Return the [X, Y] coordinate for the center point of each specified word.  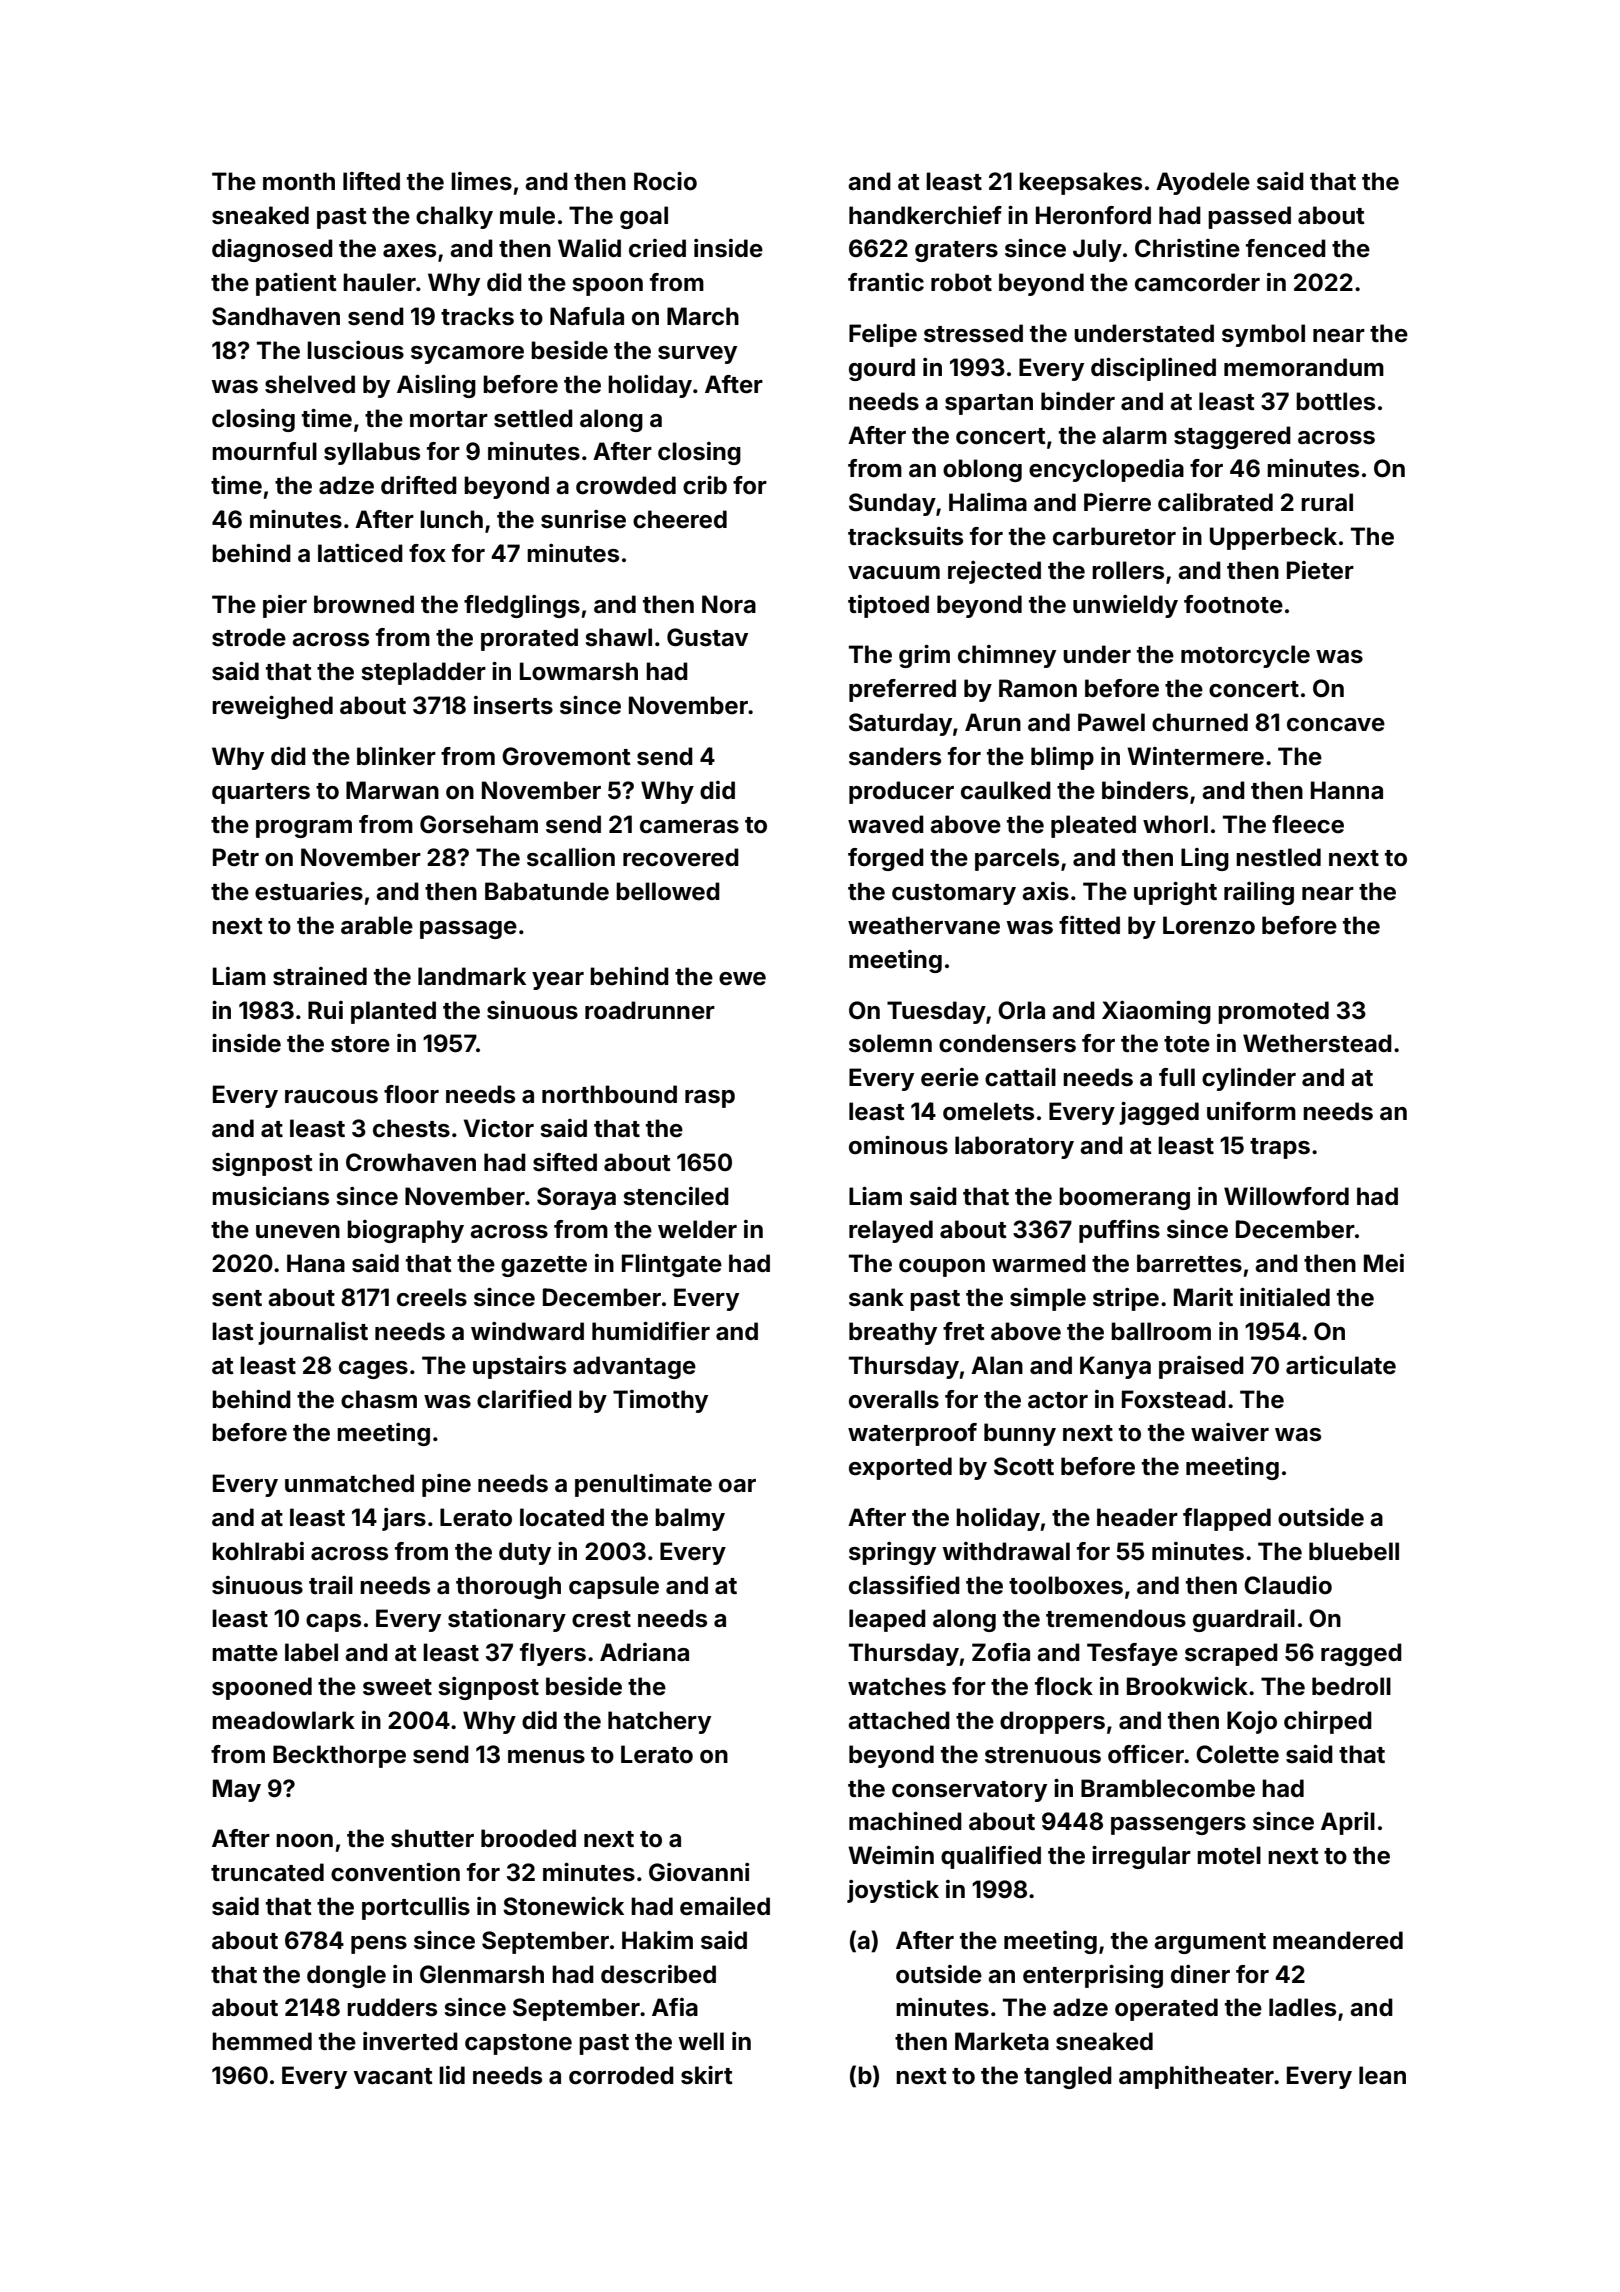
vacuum [894, 572]
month [299, 181]
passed [1249, 217]
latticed [360, 553]
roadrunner [650, 1010]
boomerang [1124, 1198]
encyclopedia [1106, 470]
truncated [267, 1872]
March [703, 316]
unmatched [349, 1483]
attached [899, 1720]
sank [876, 1297]
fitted [1089, 925]
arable [377, 925]
